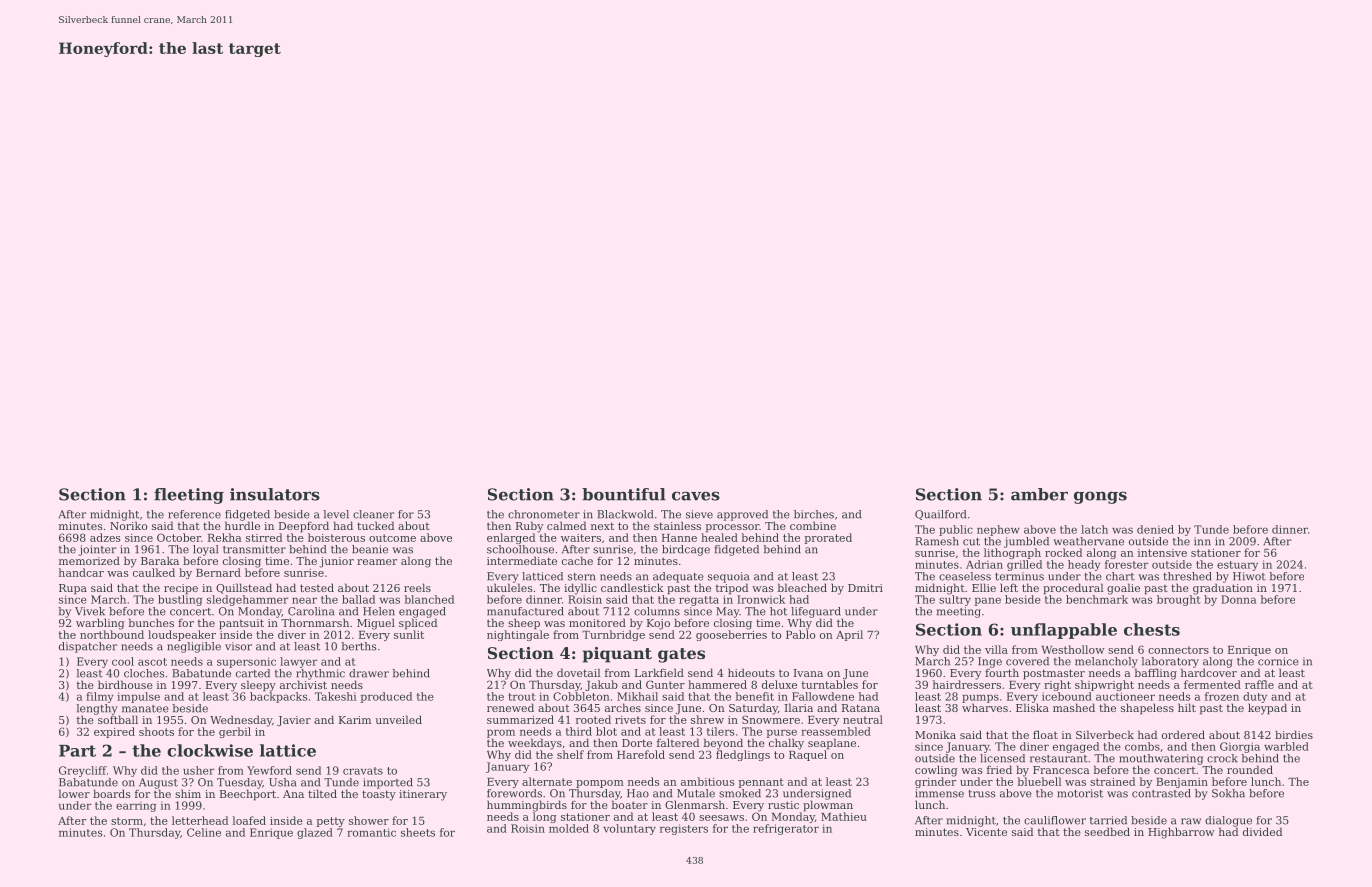 This image has height=887, width=1372. Describe the element at coordinates (1286, 746) in the image. I see `warbled` at that location.
